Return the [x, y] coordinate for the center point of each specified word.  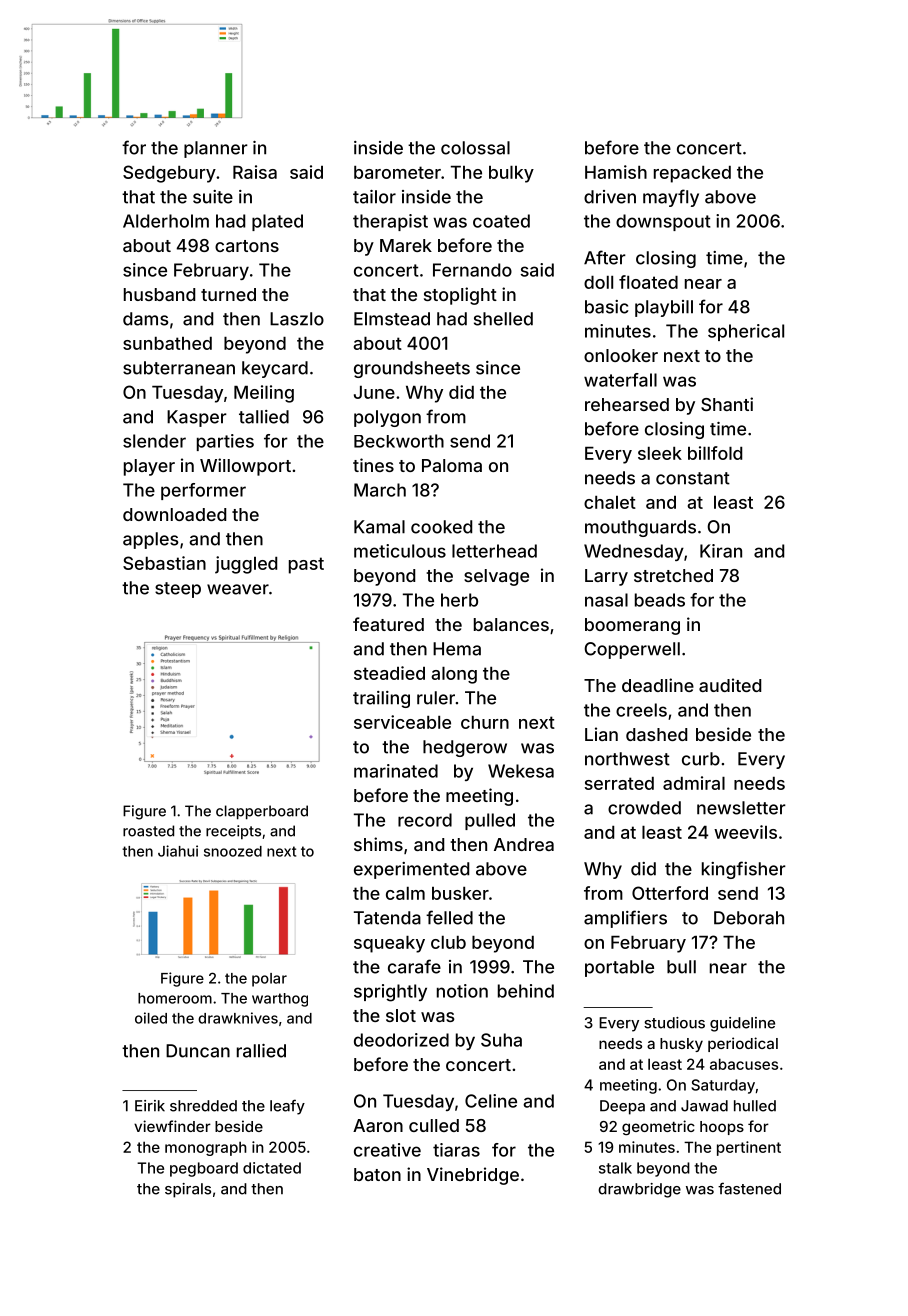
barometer [397, 172]
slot [401, 1015]
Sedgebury [169, 174]
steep [178, 590]
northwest [627, 759]
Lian [601, 734]
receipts [233, 832]
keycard [275, 369]
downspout [663, 222]
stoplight [460, 296]
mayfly [671, 198]
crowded [644, 808]
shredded [203, 1106]
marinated [396, 771]
